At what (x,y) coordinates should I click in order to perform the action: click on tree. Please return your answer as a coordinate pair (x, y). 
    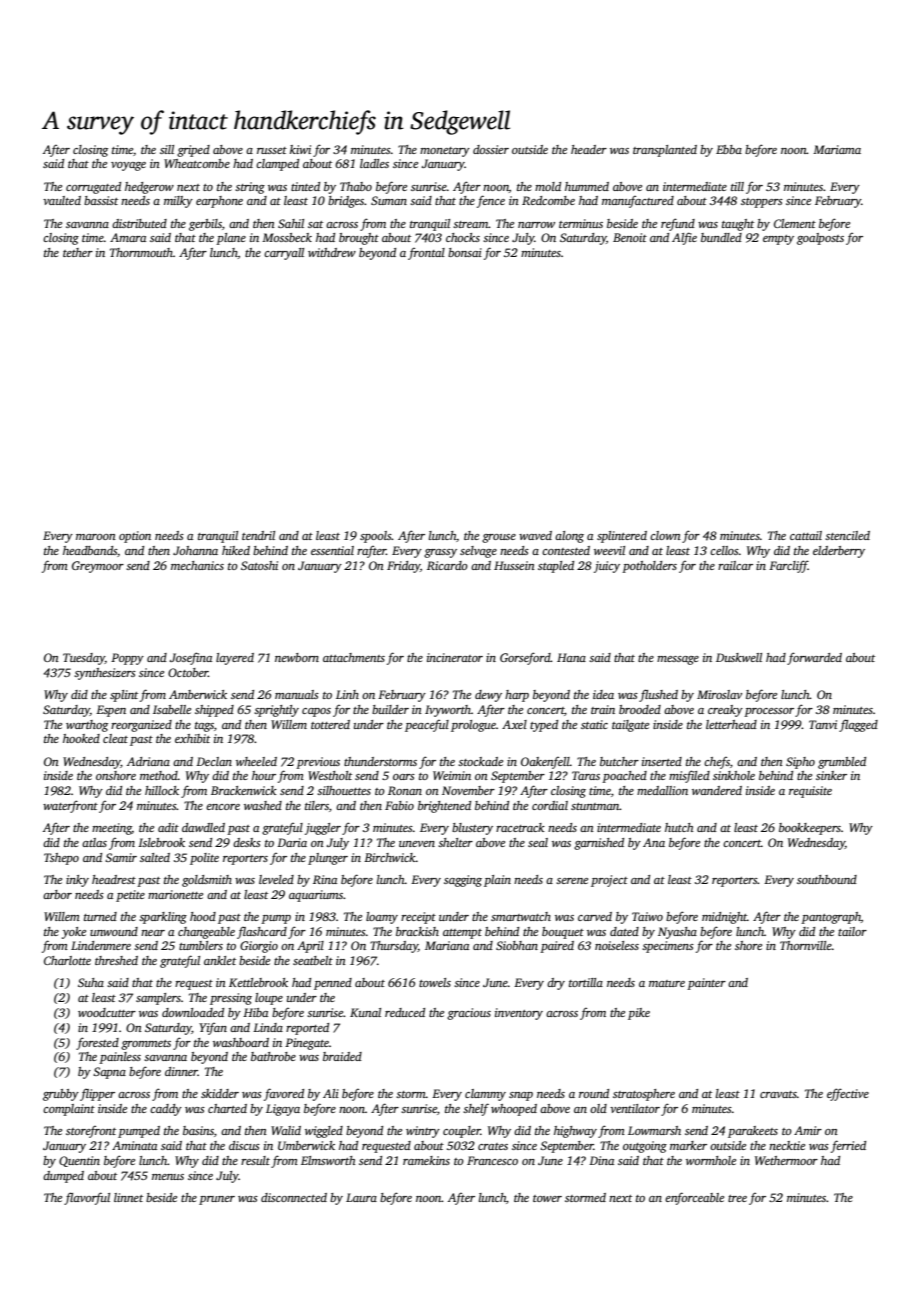
    Looking at the image, I should click on (737, 1198).
